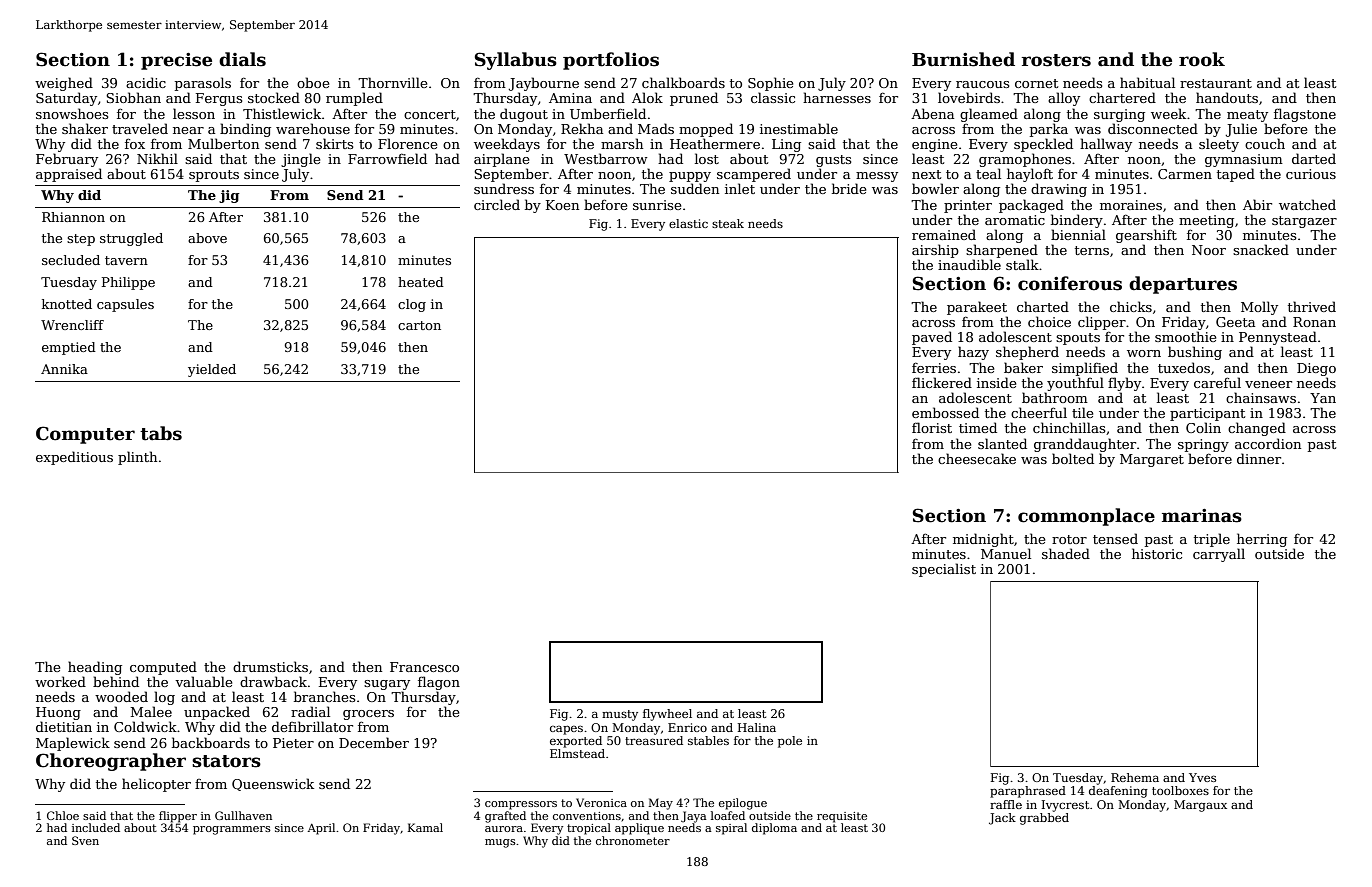  I want to click on terns, so click(1092, 250).
